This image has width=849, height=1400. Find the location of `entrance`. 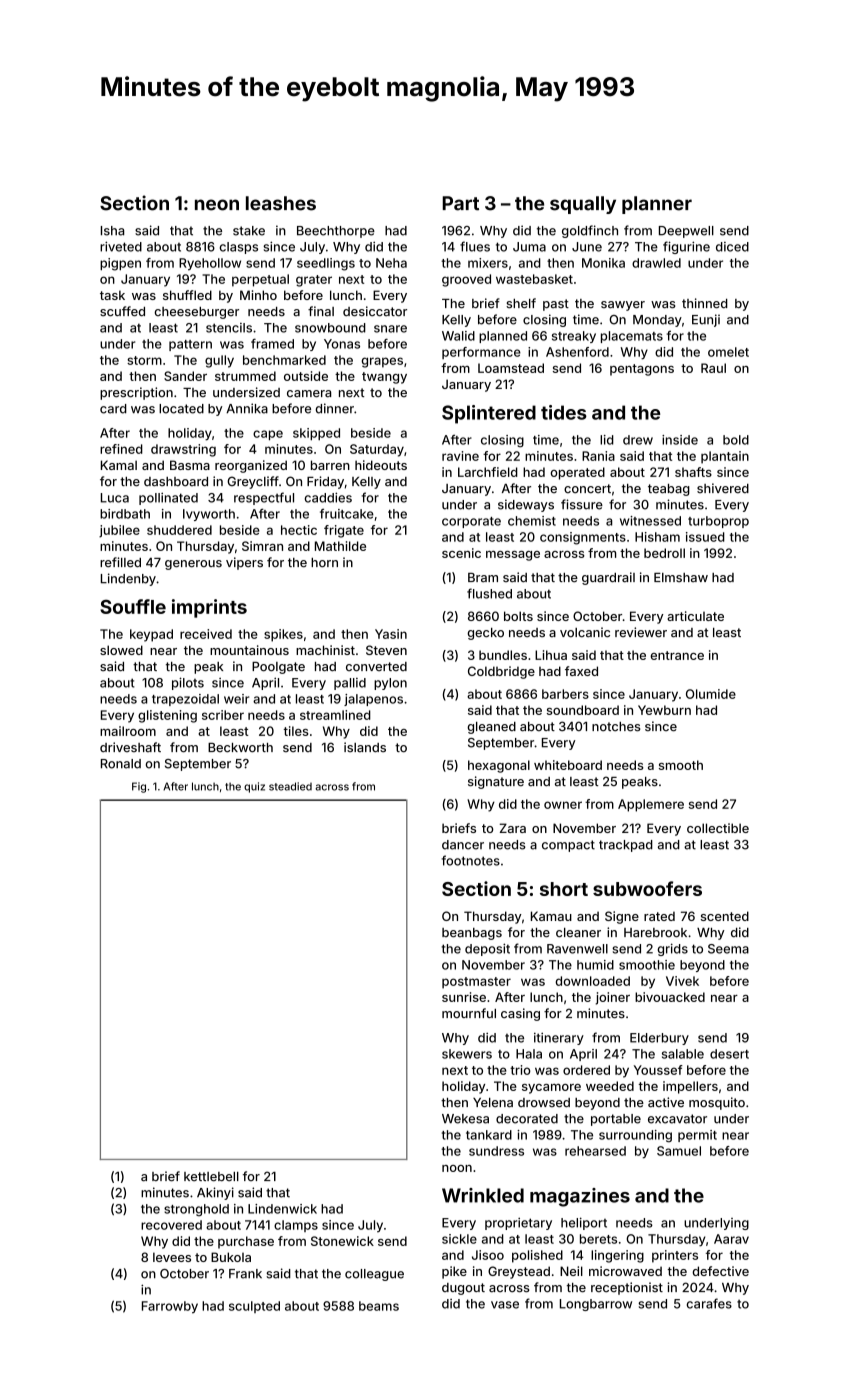

entrance is located at coordinates (677, 655).
